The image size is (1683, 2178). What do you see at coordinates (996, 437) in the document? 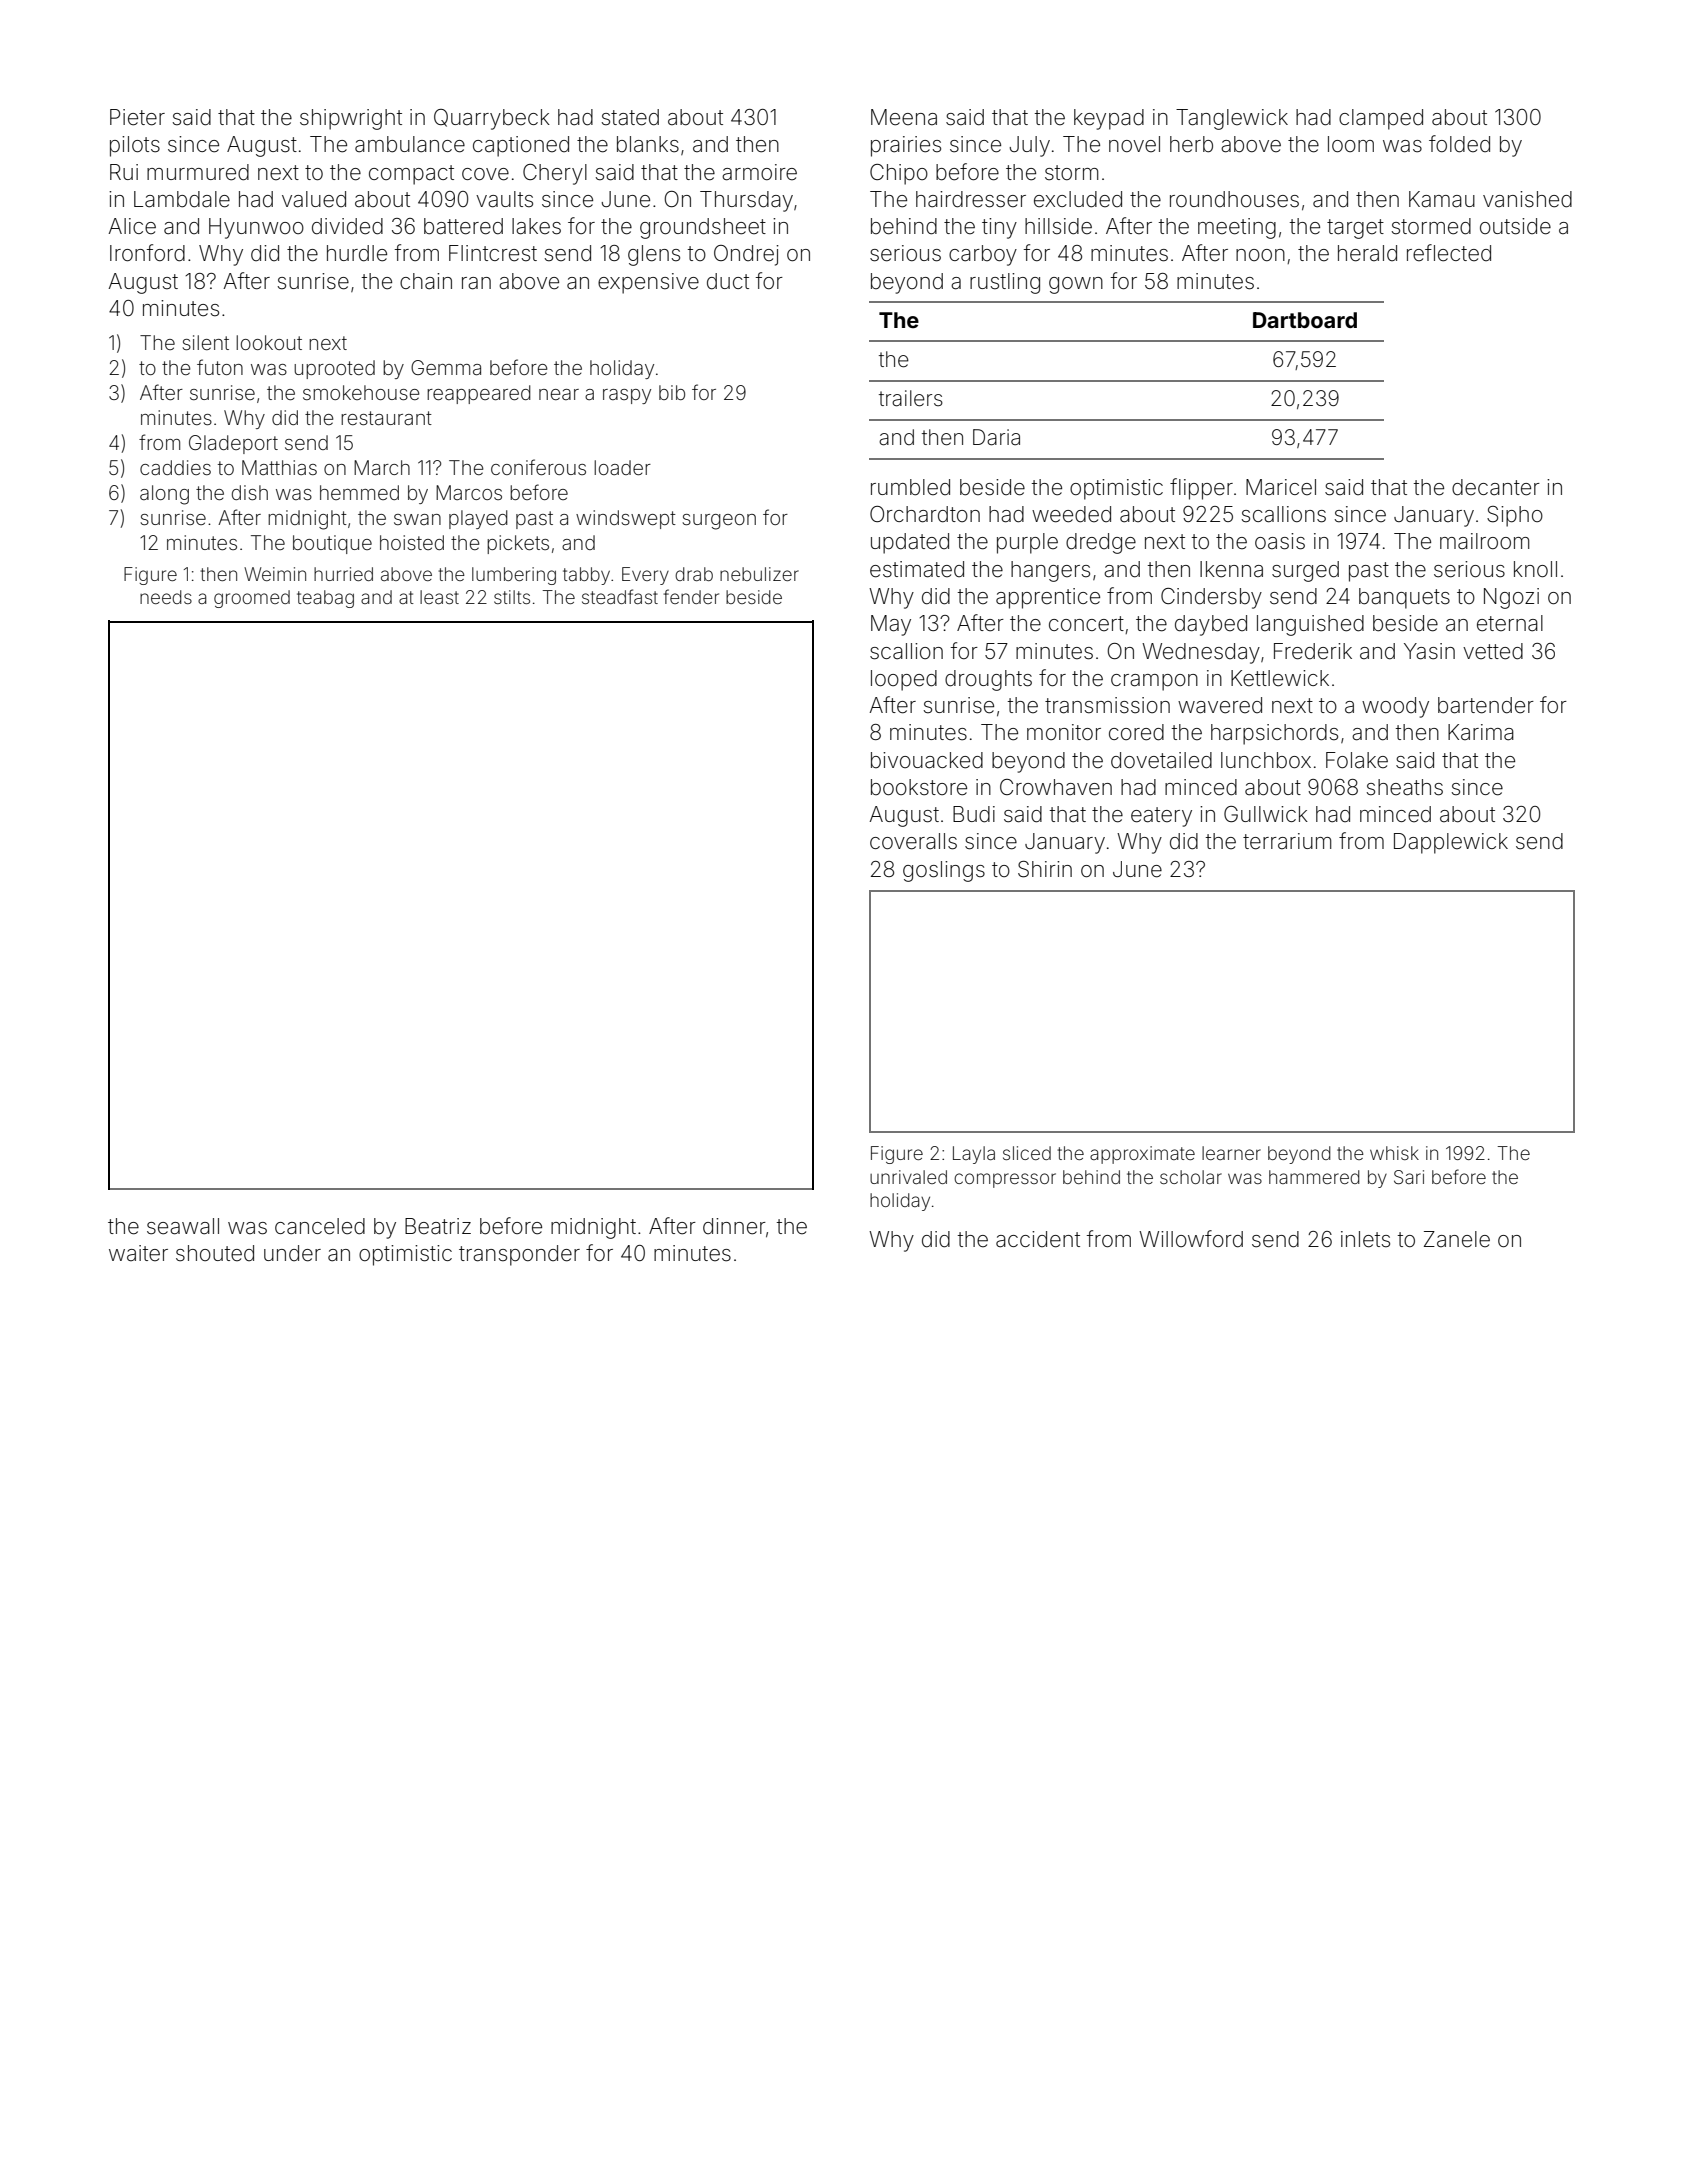
I see `Daria` at bounding box center [996, 437].
